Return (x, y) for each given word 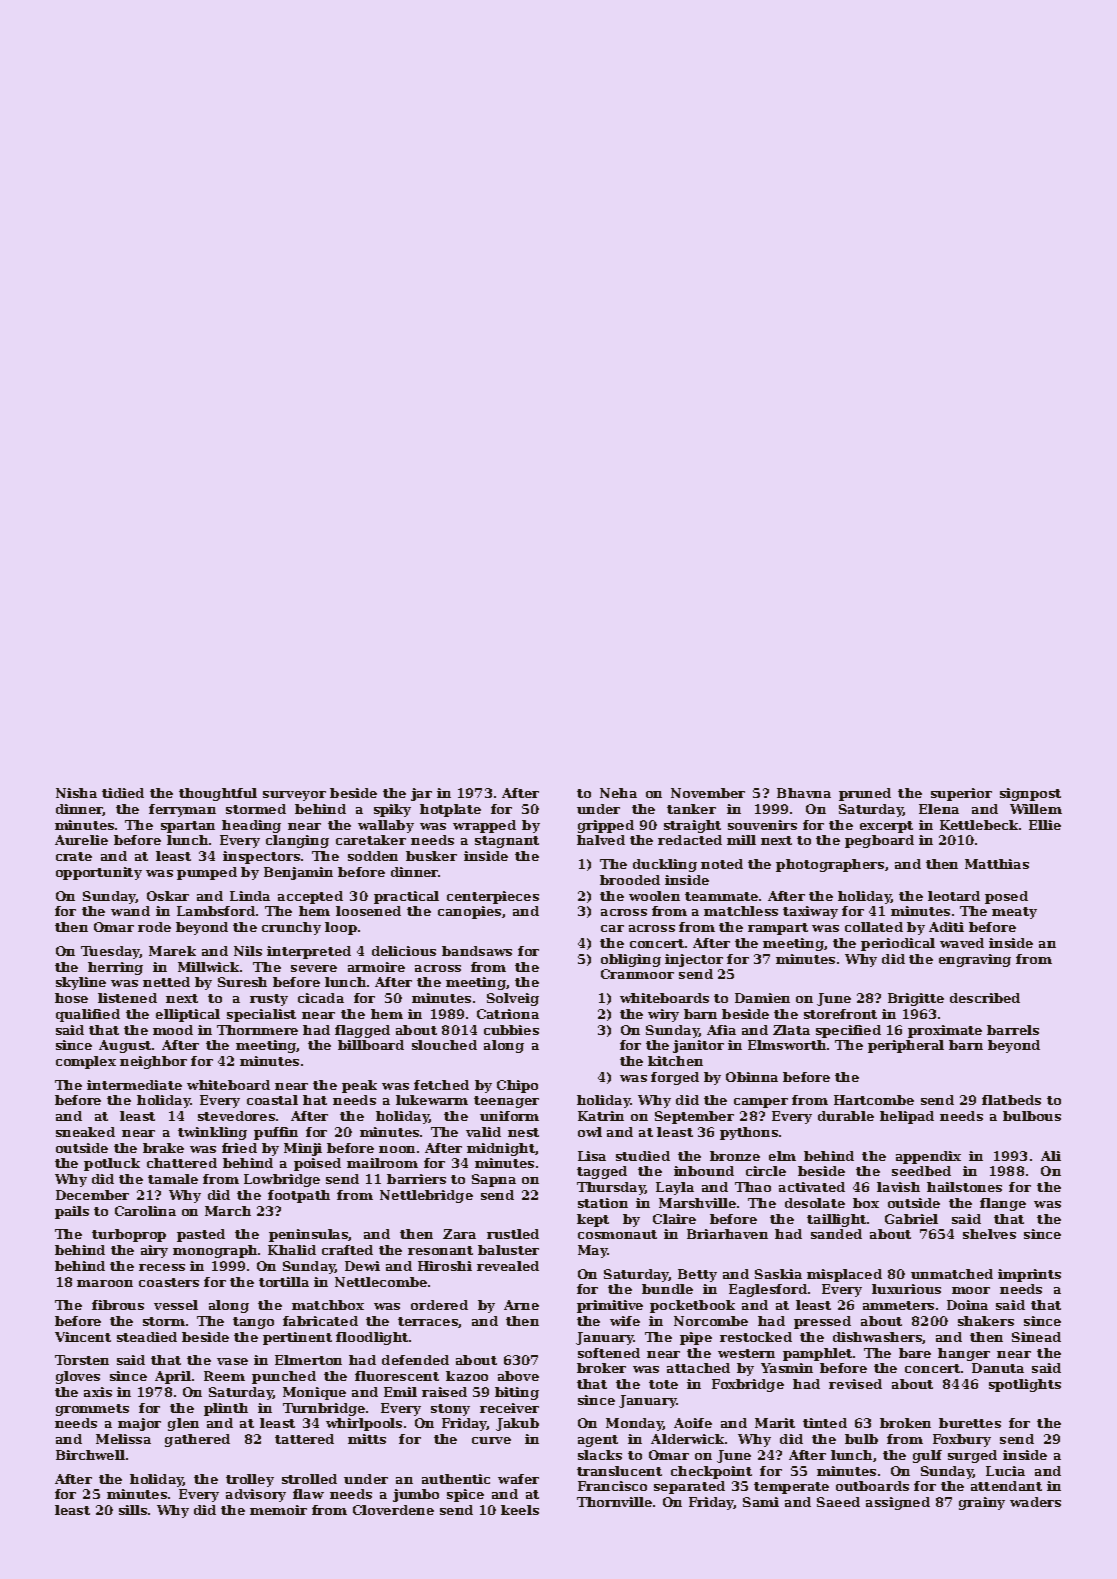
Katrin (601, 1116)
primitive (610, 1306)
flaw (308, 1494)
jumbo (416, 1495)
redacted (690, 840)
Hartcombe (874, 1100)
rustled (513, 1234)
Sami (761, 1502)
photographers (830, 865)
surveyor (294, 796)
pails (72, 1212)
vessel (176, 1305)
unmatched (952, 1274)
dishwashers (878, 1338)
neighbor (153, 1062)
